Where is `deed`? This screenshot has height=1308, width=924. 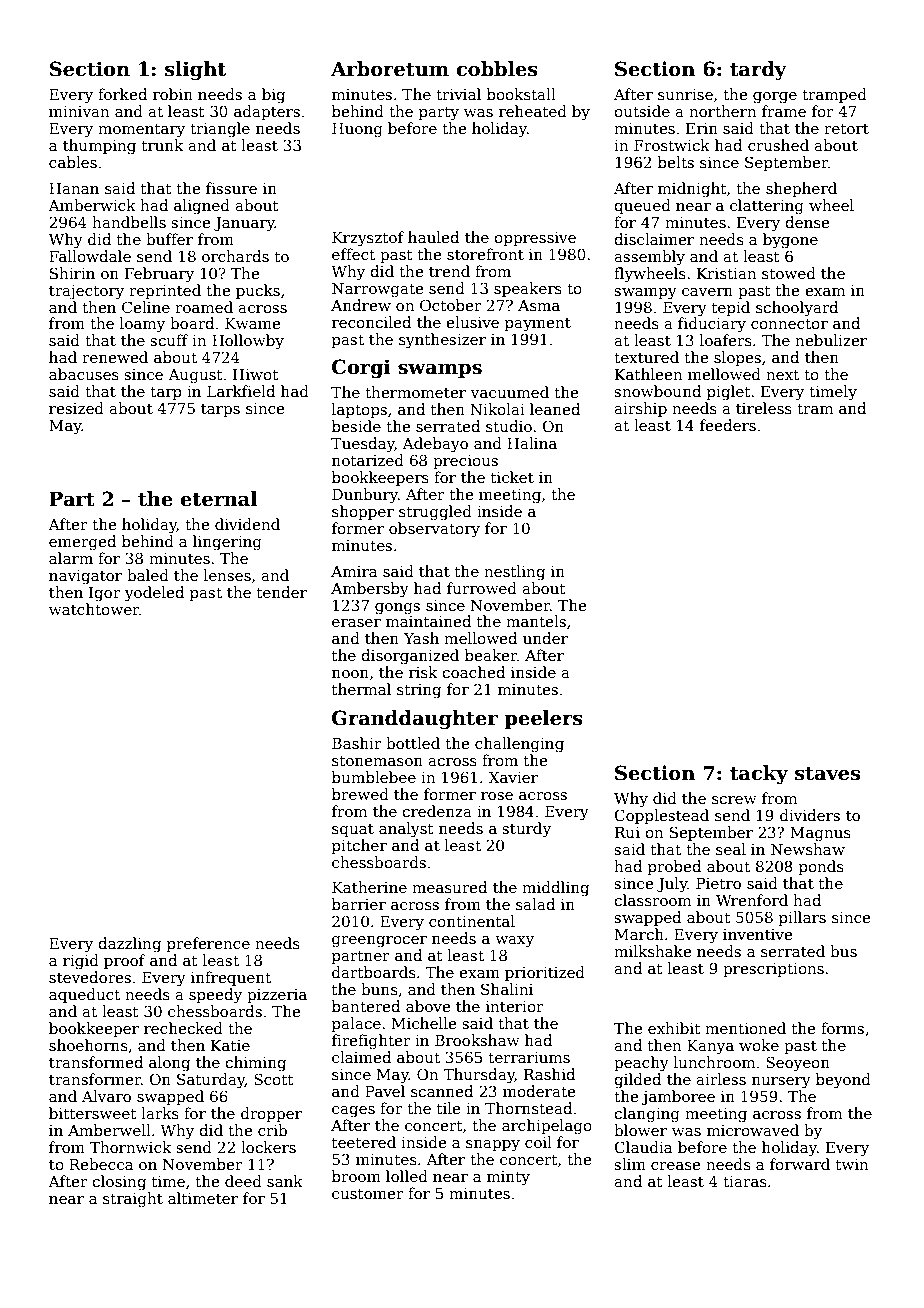
deed is located at coordinates (243, 1181).
